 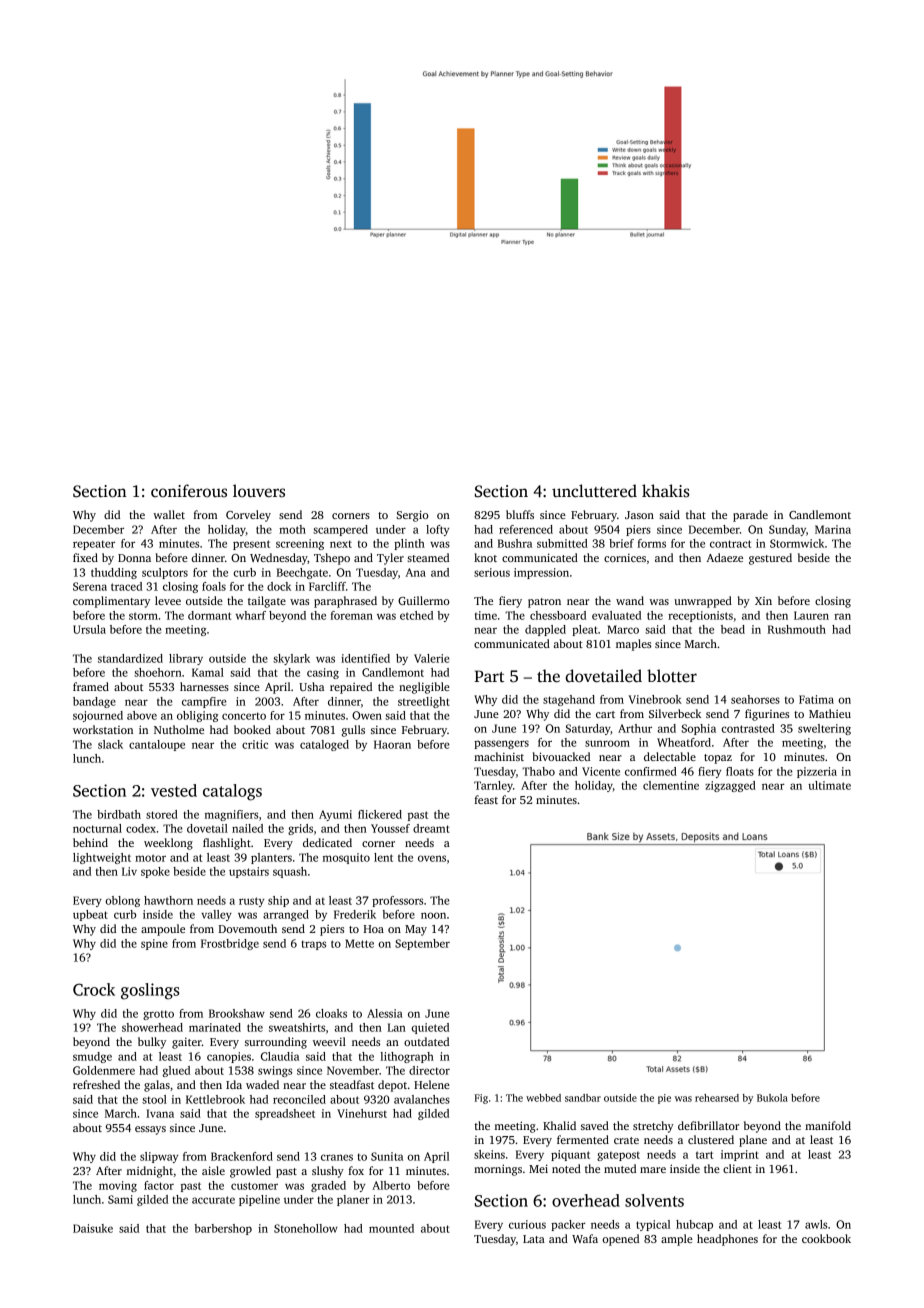 I want to click on wharf, so click(x=251, y=615).
